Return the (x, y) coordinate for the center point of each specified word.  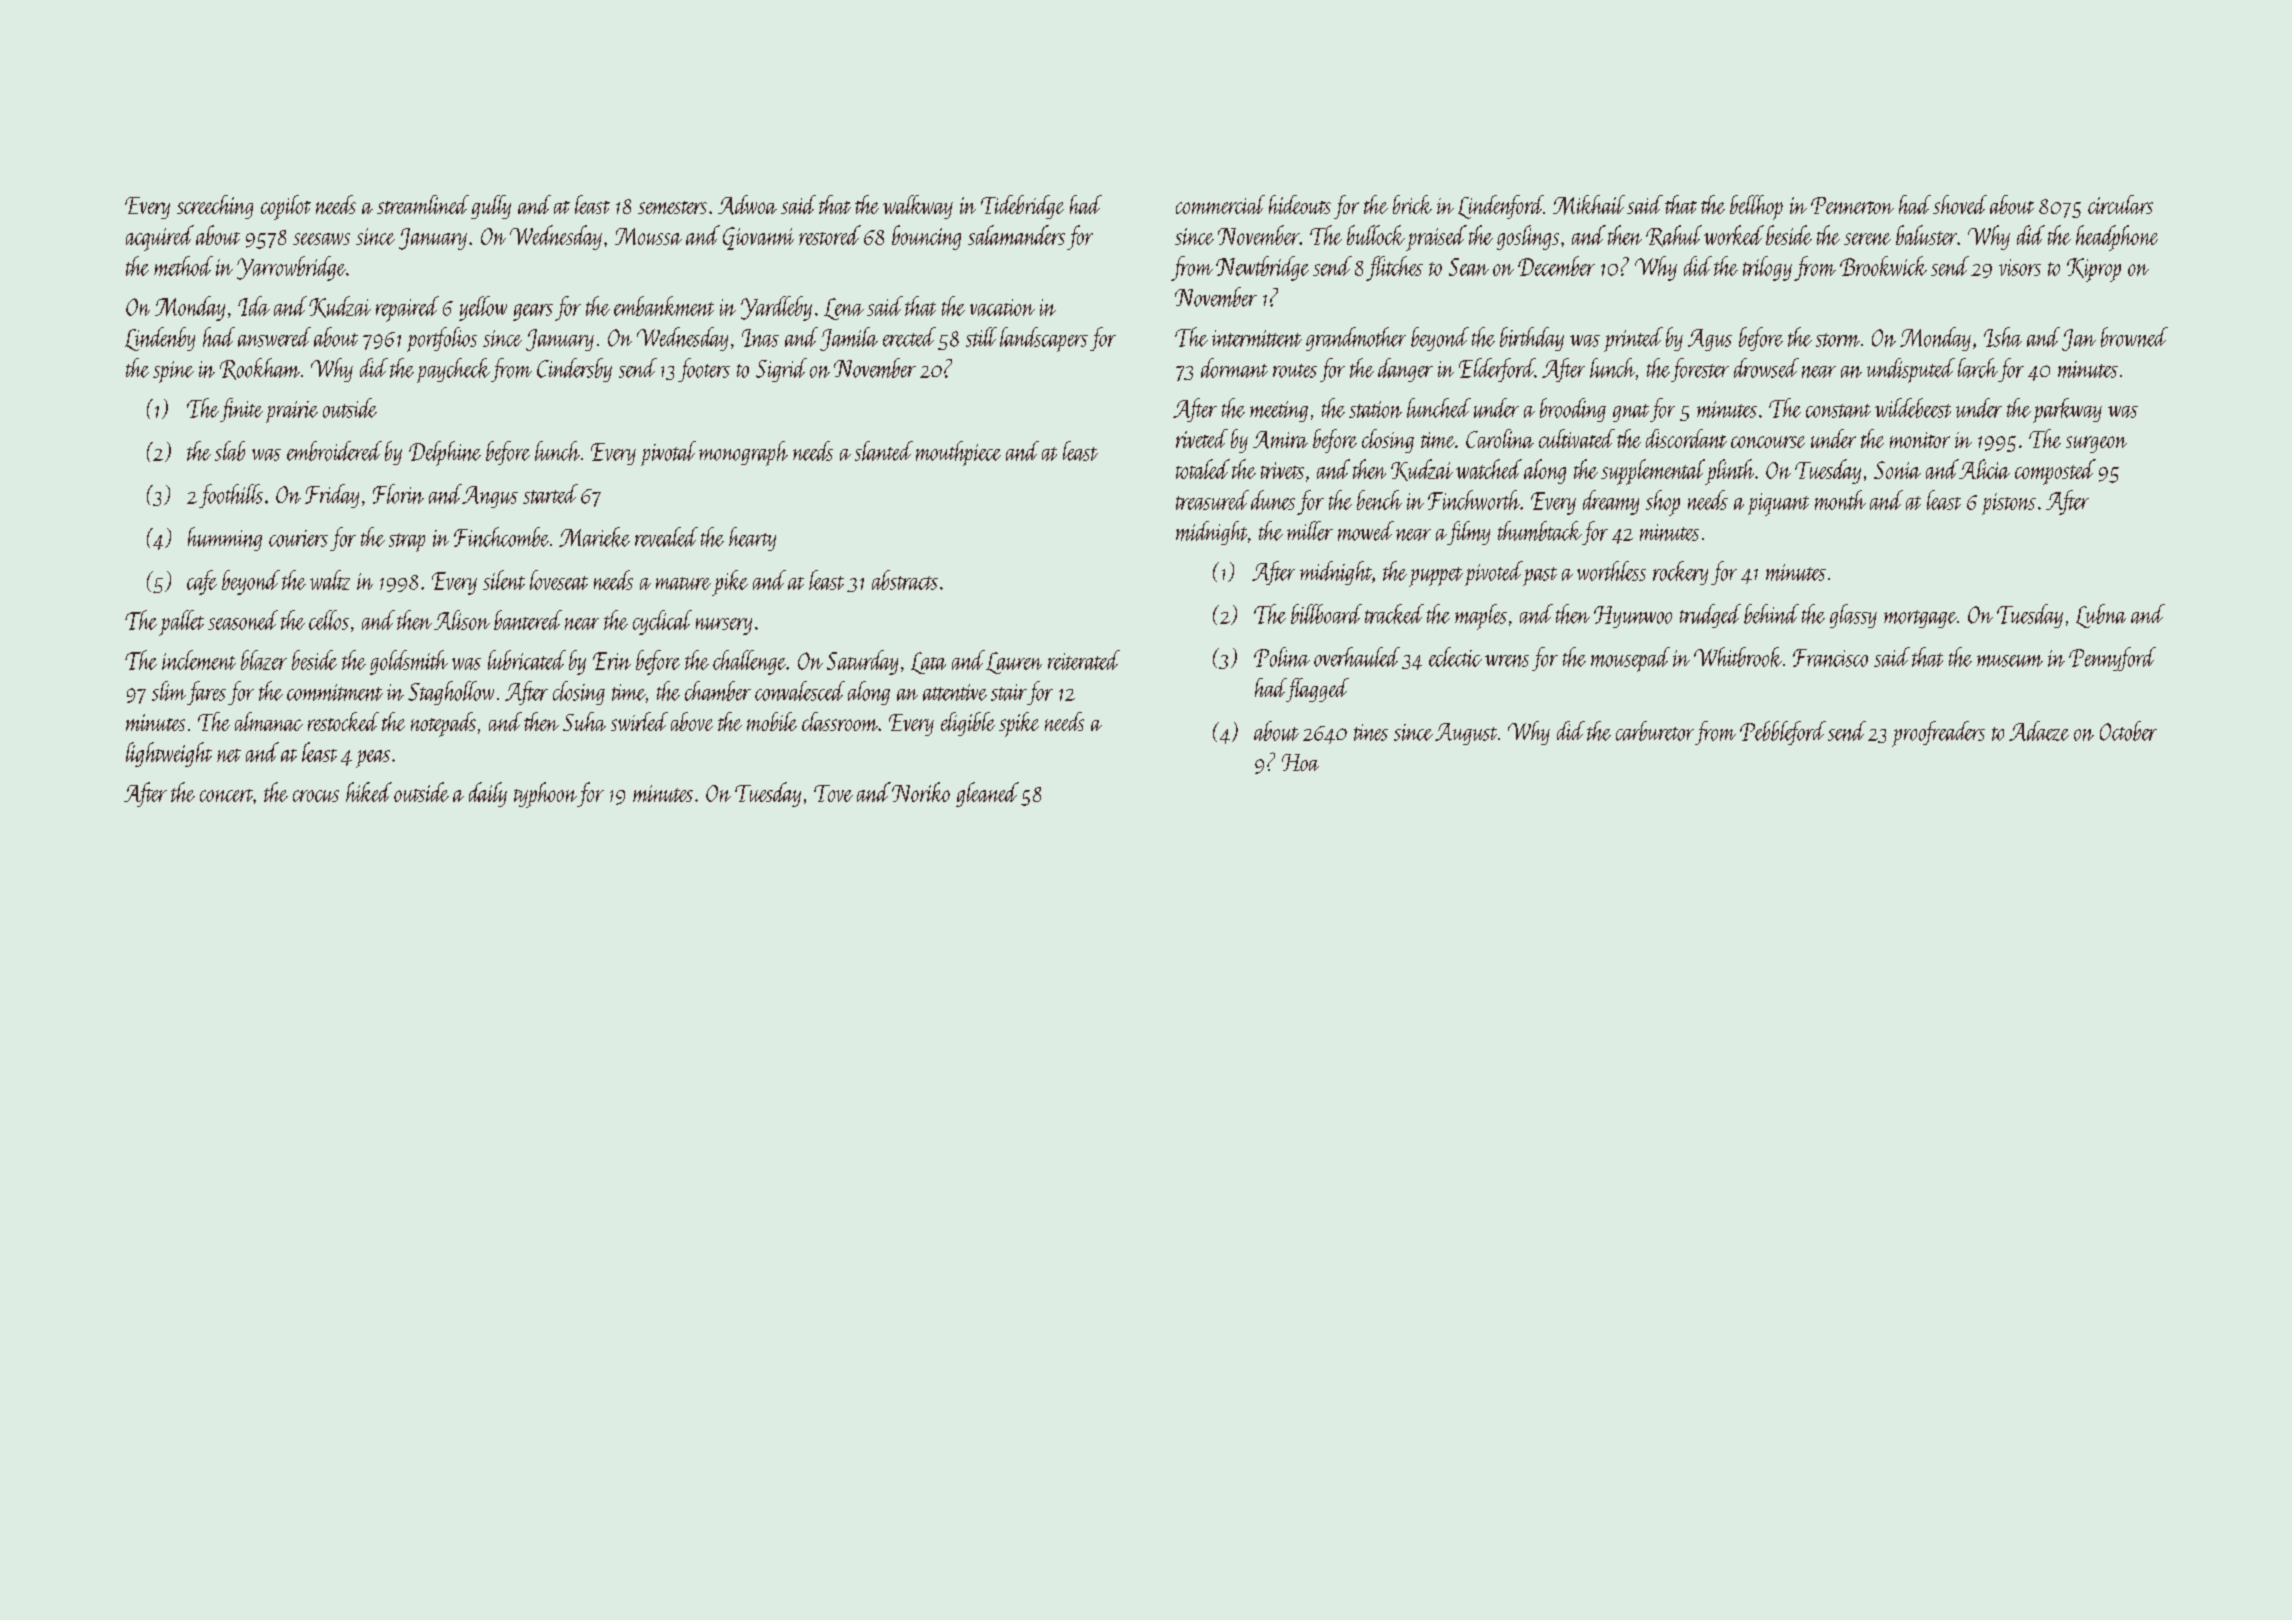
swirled (639, 721)
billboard (1326, 614)
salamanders (1016, 235)
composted (2055, 472)
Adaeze (2039, 731)
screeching (215, 207)
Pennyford (2112, 659)
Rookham (260, 369)
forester (1700, 370)
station (1375, 409)
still (981, 337)
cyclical (662, 622)
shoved (1960, 204)
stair (1009, 692)
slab (230, 451)
